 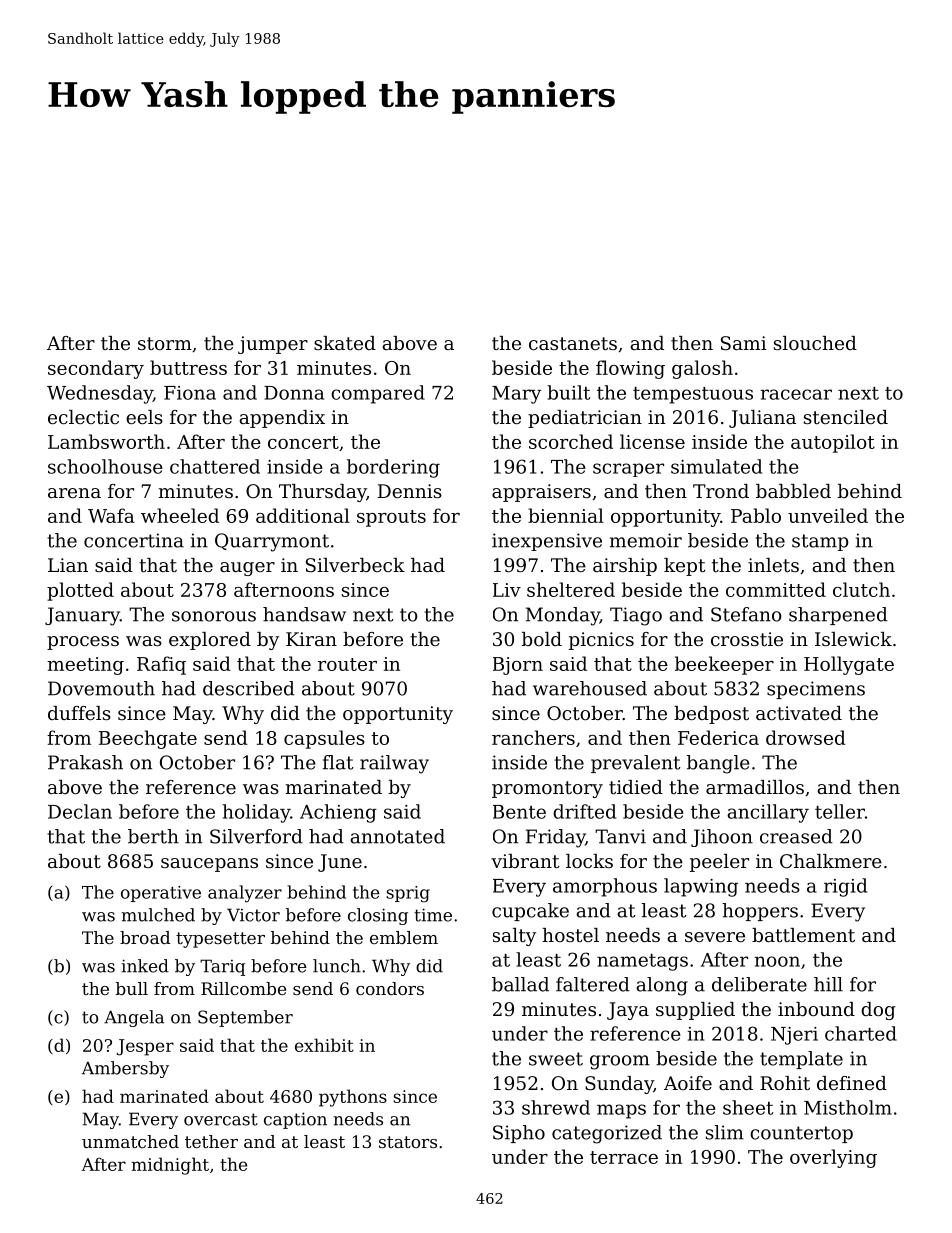 I want to click on storm, so click(x=165, y=343).
